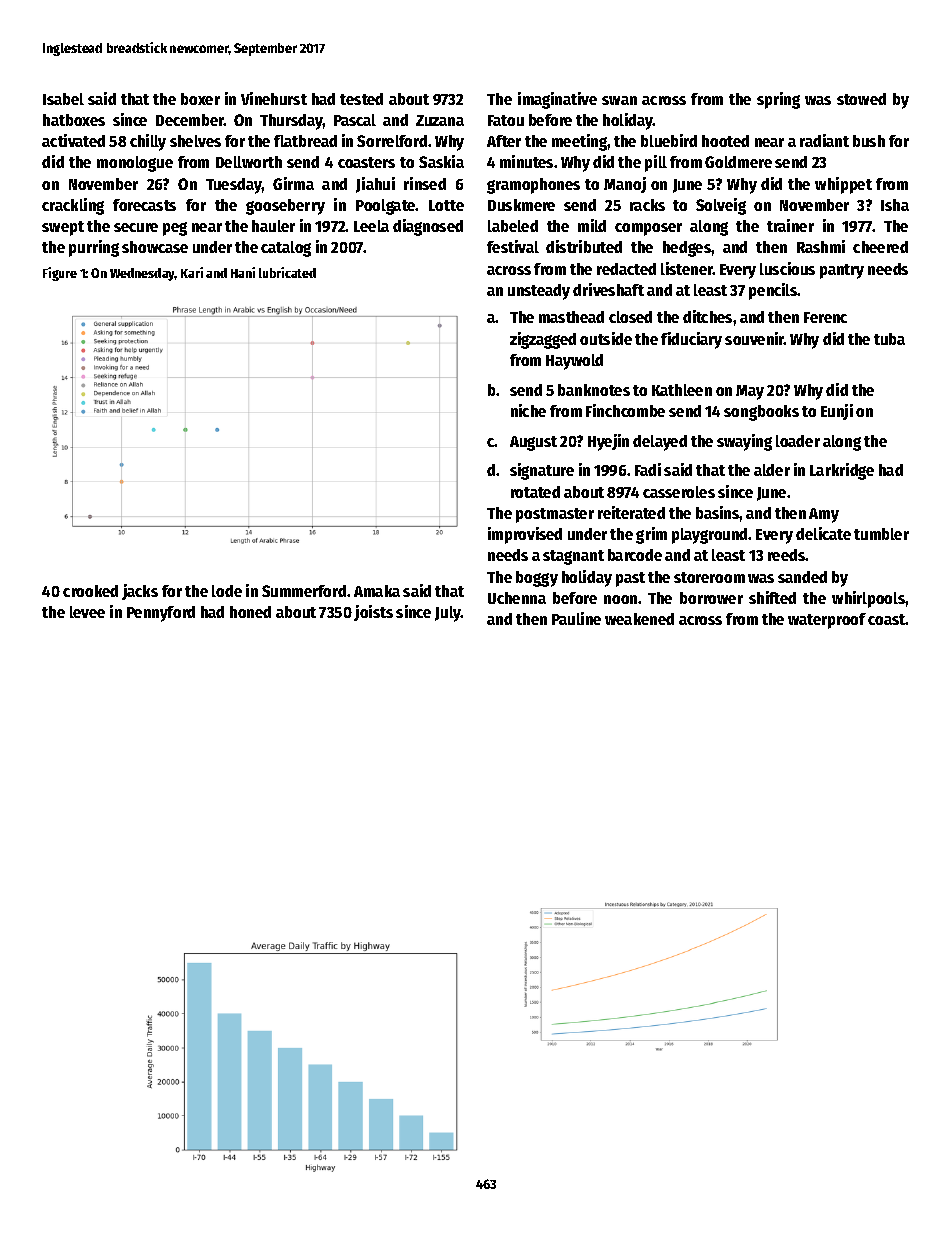 This screenshot has height=1233, width=952. Describe the element at coordinates (725, 141) in the screenshot. I see `hooted` at that location.
